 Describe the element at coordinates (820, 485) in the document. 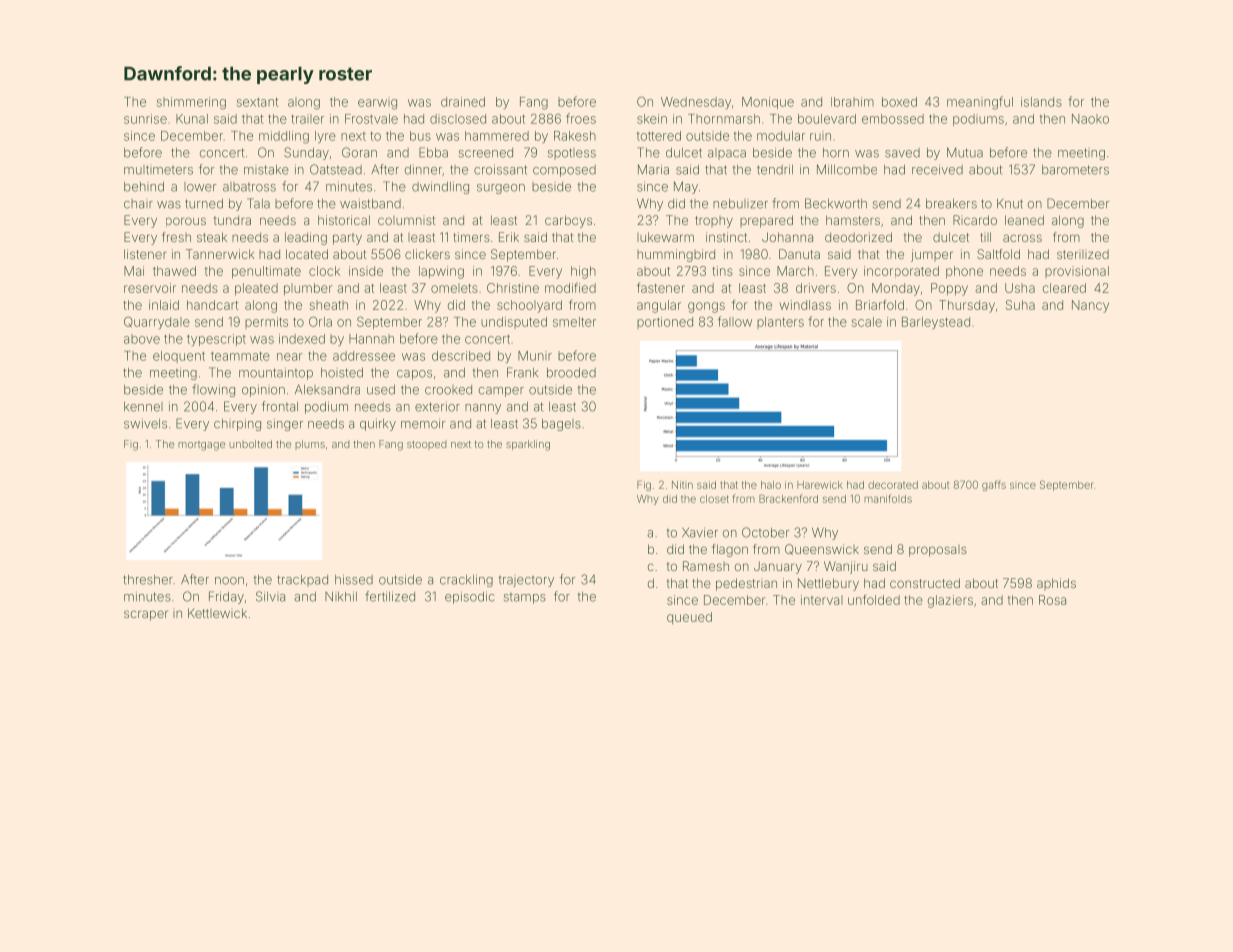

I see `Harewick` at that location.
